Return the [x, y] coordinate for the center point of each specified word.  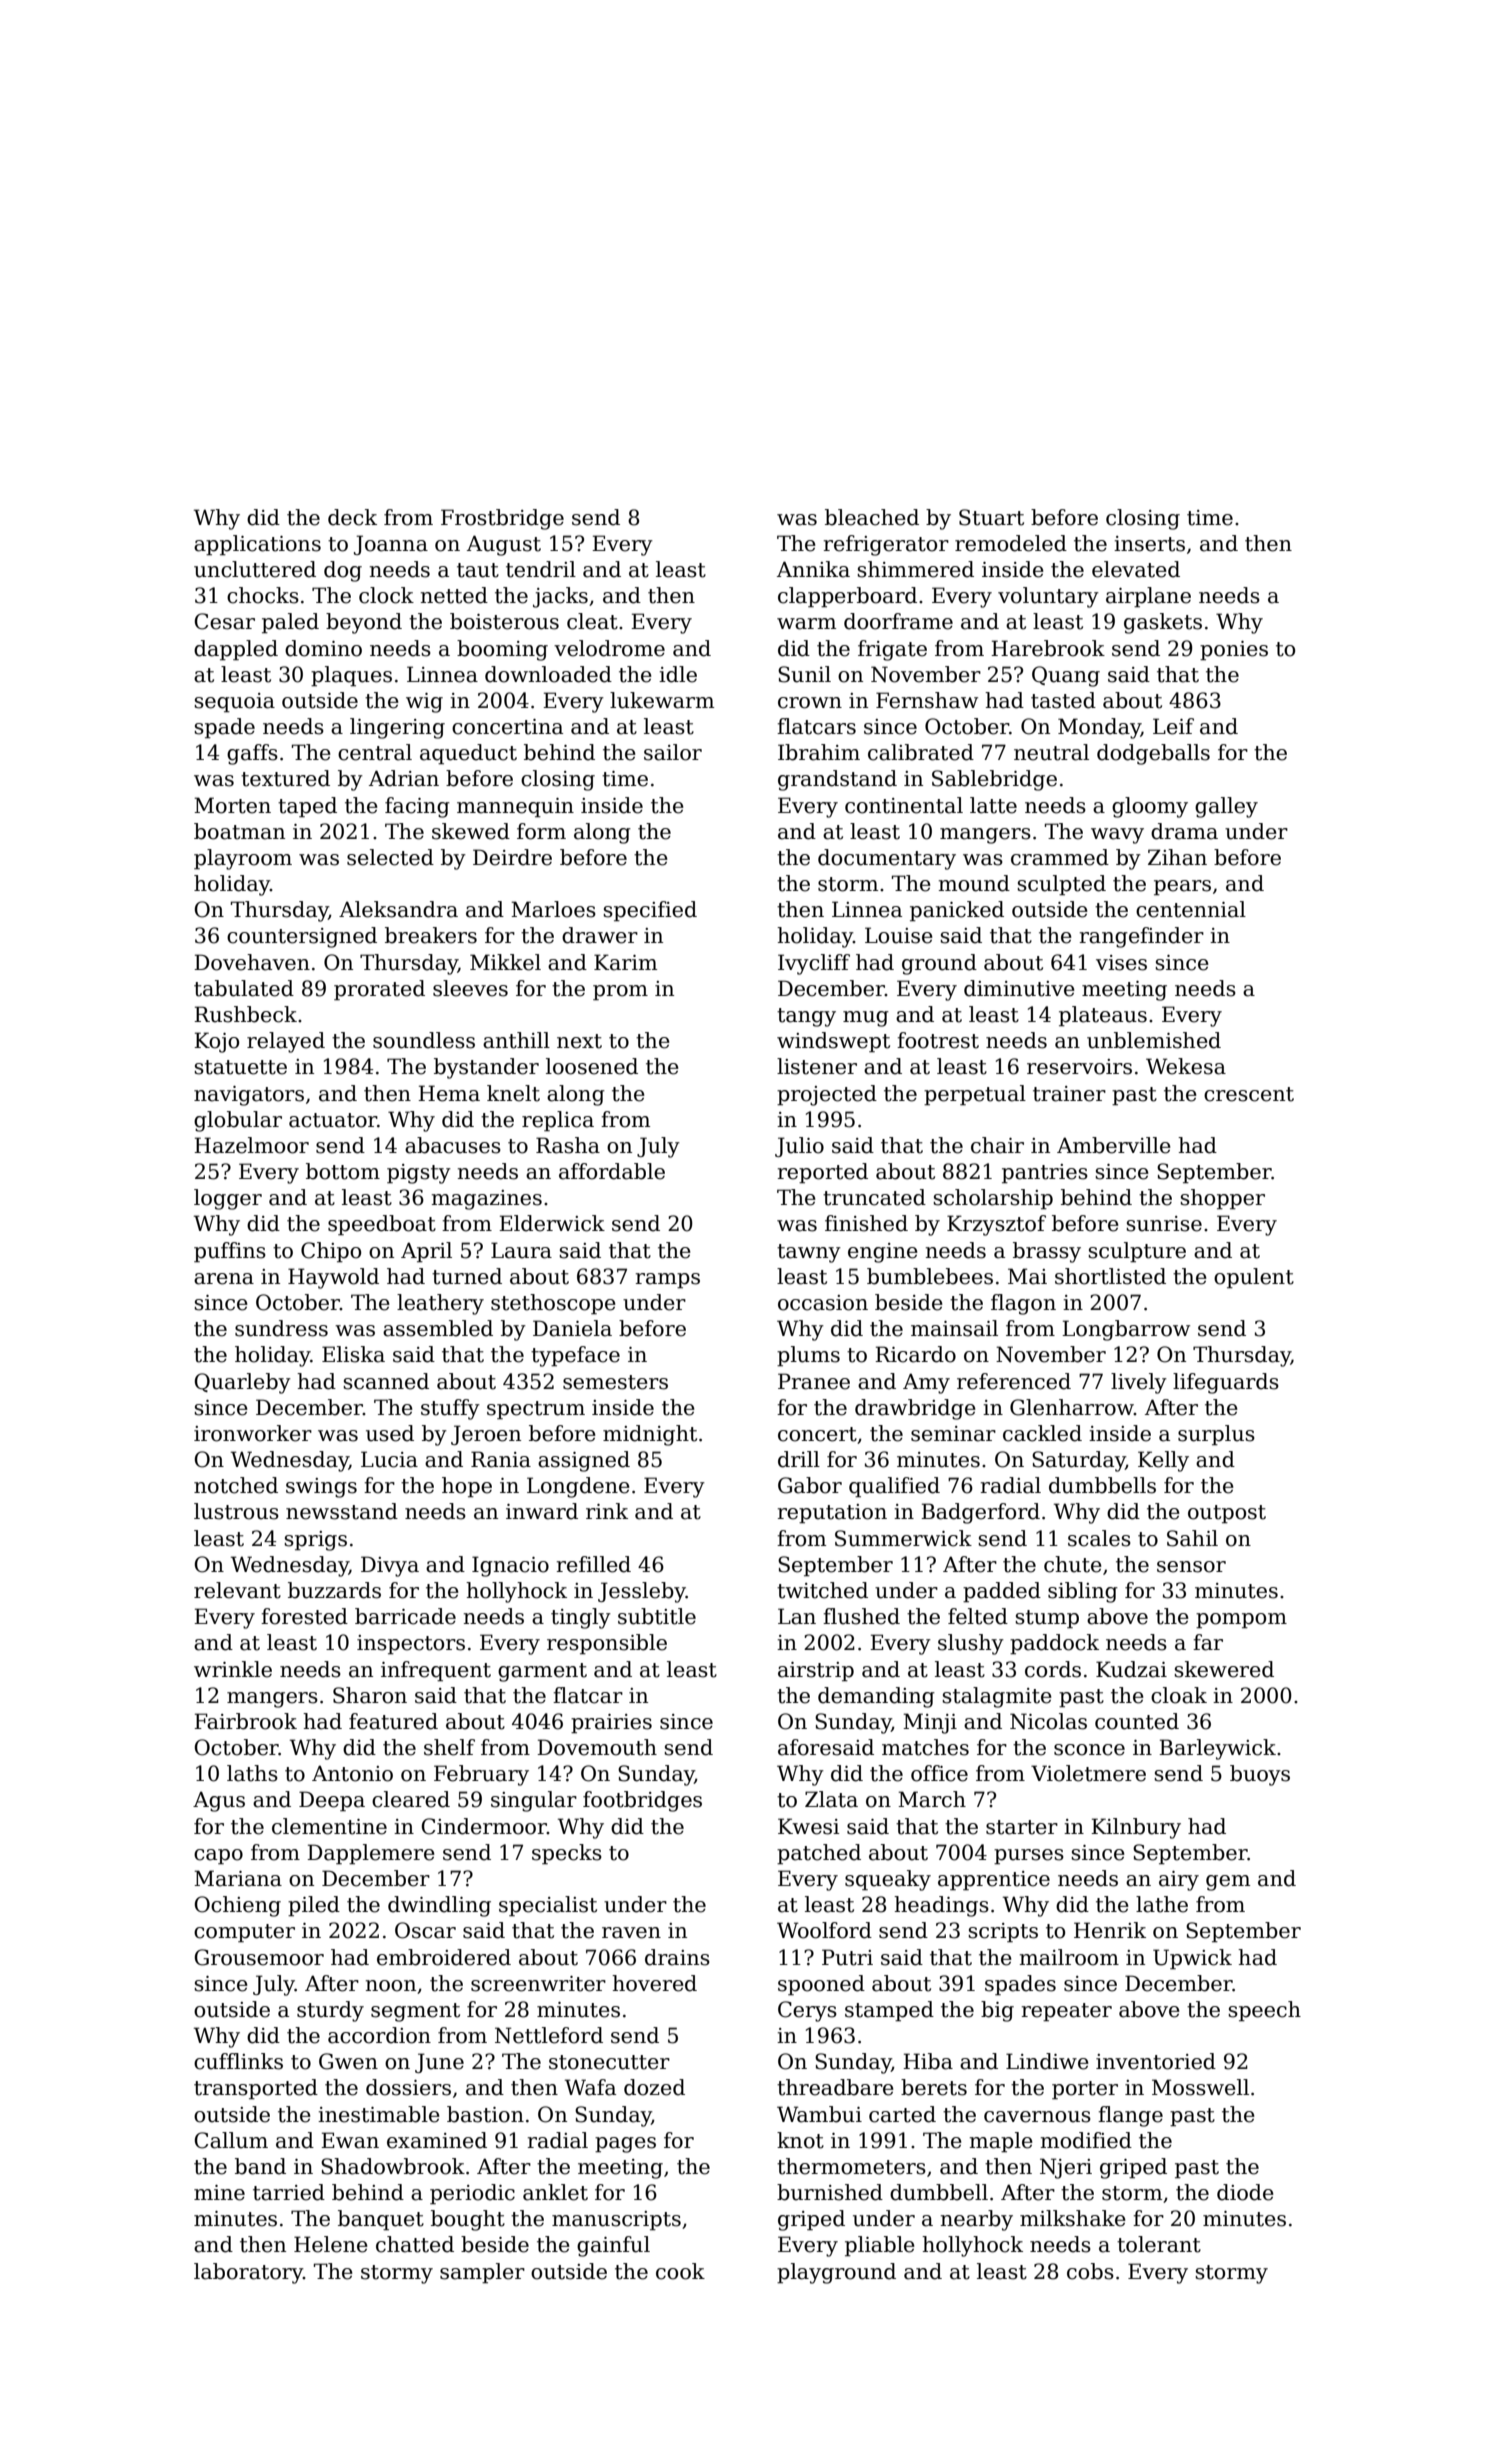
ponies [1234, 651]
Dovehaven [252, 962]
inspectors [411, 1645]
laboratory [248, 2273]
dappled [236, 650]
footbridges [642, 1801]
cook [680, 2271]
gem [1228, 1883]
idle [678, 674]
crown [810, 703]
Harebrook [1048, 648]
